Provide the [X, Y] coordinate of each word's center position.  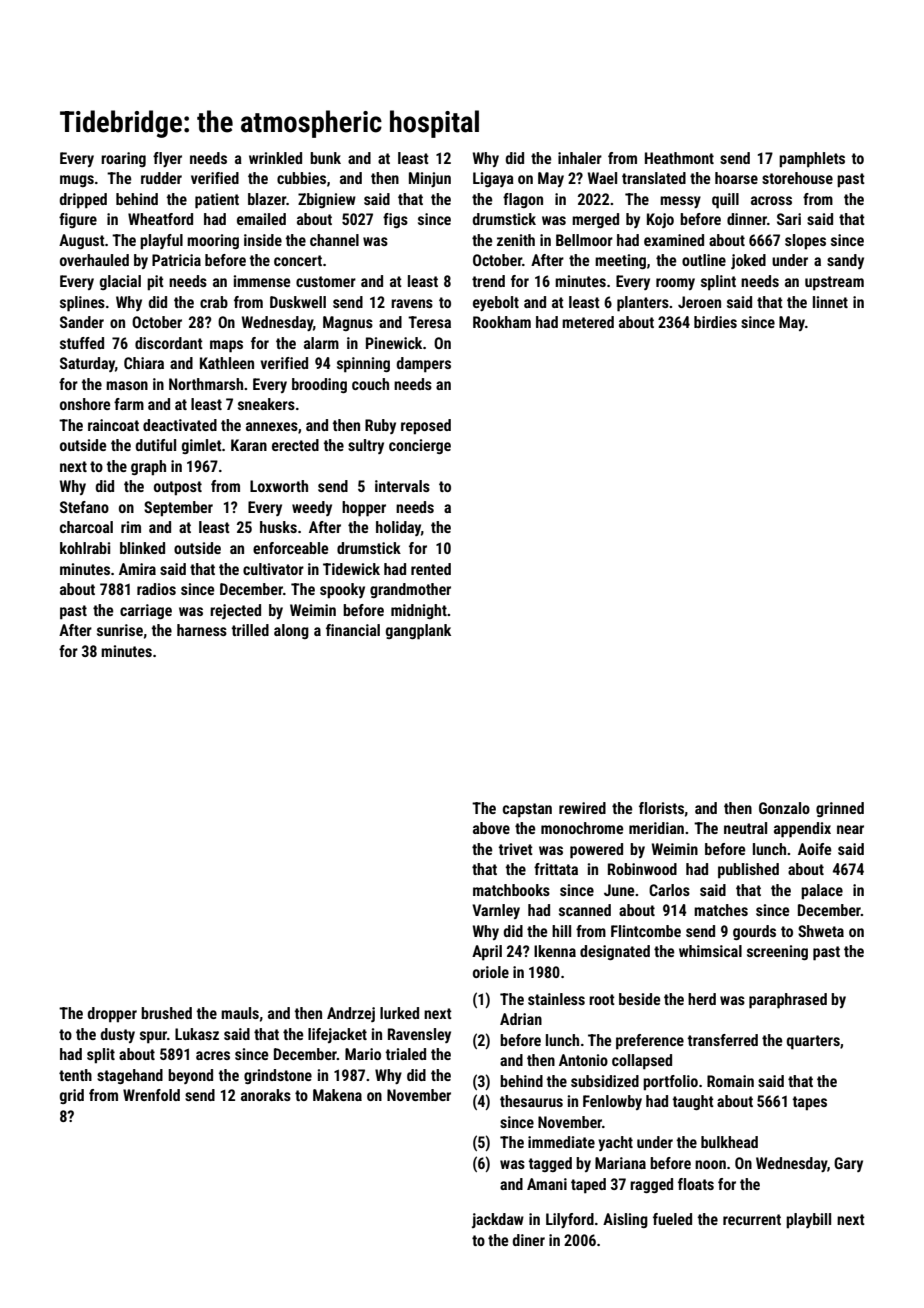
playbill [808, 1221]
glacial [120, 282]
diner [529, 1240]
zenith [516, 240]
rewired [582, 808]
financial [353, 630]
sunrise [120, 630]
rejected [235, 611]
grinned [840, 809]
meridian [656, 828]
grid [72, 1096]
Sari [789, 219]
